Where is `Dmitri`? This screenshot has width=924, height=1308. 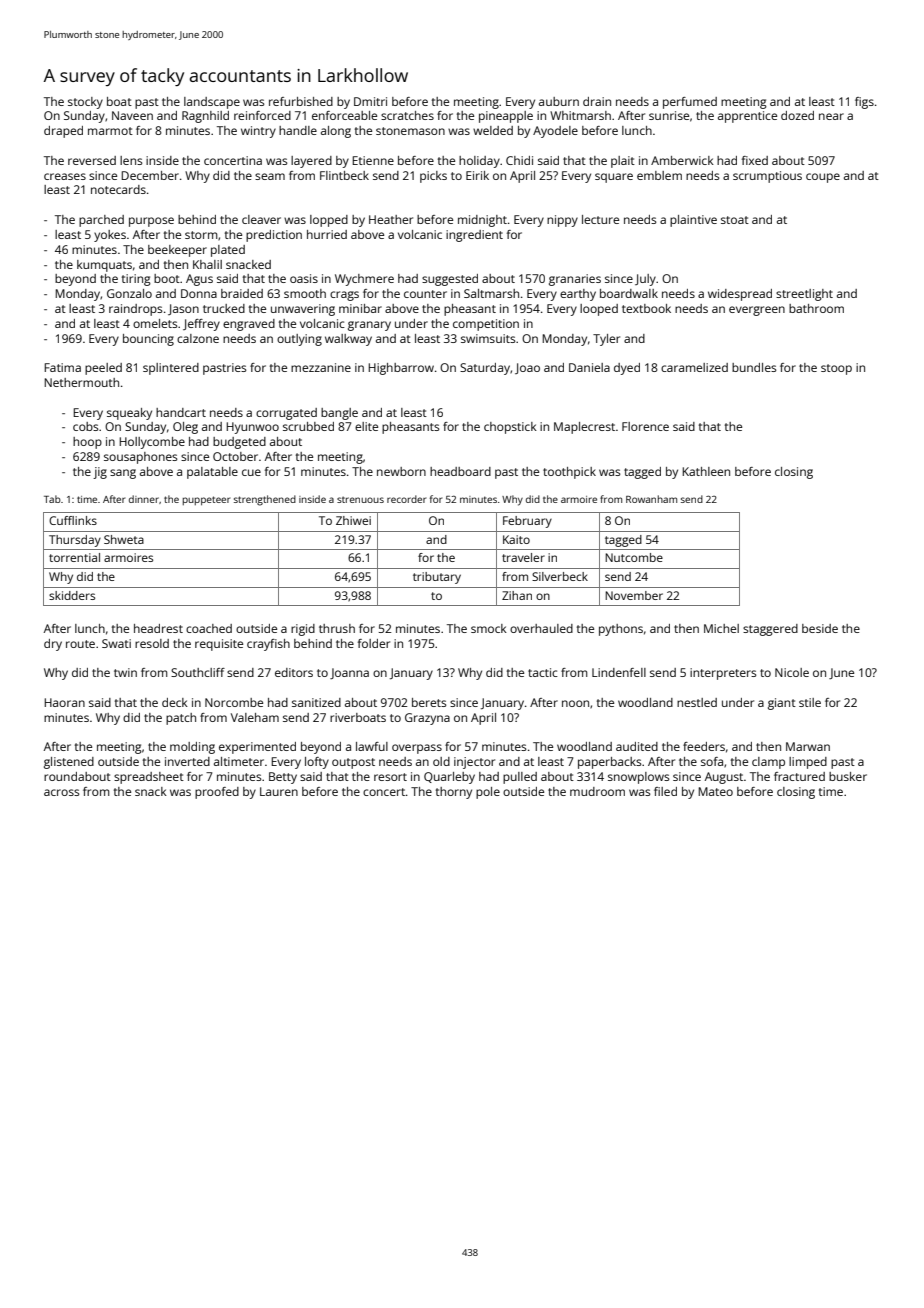 Dmitri is located at coordinates (370, 101).
